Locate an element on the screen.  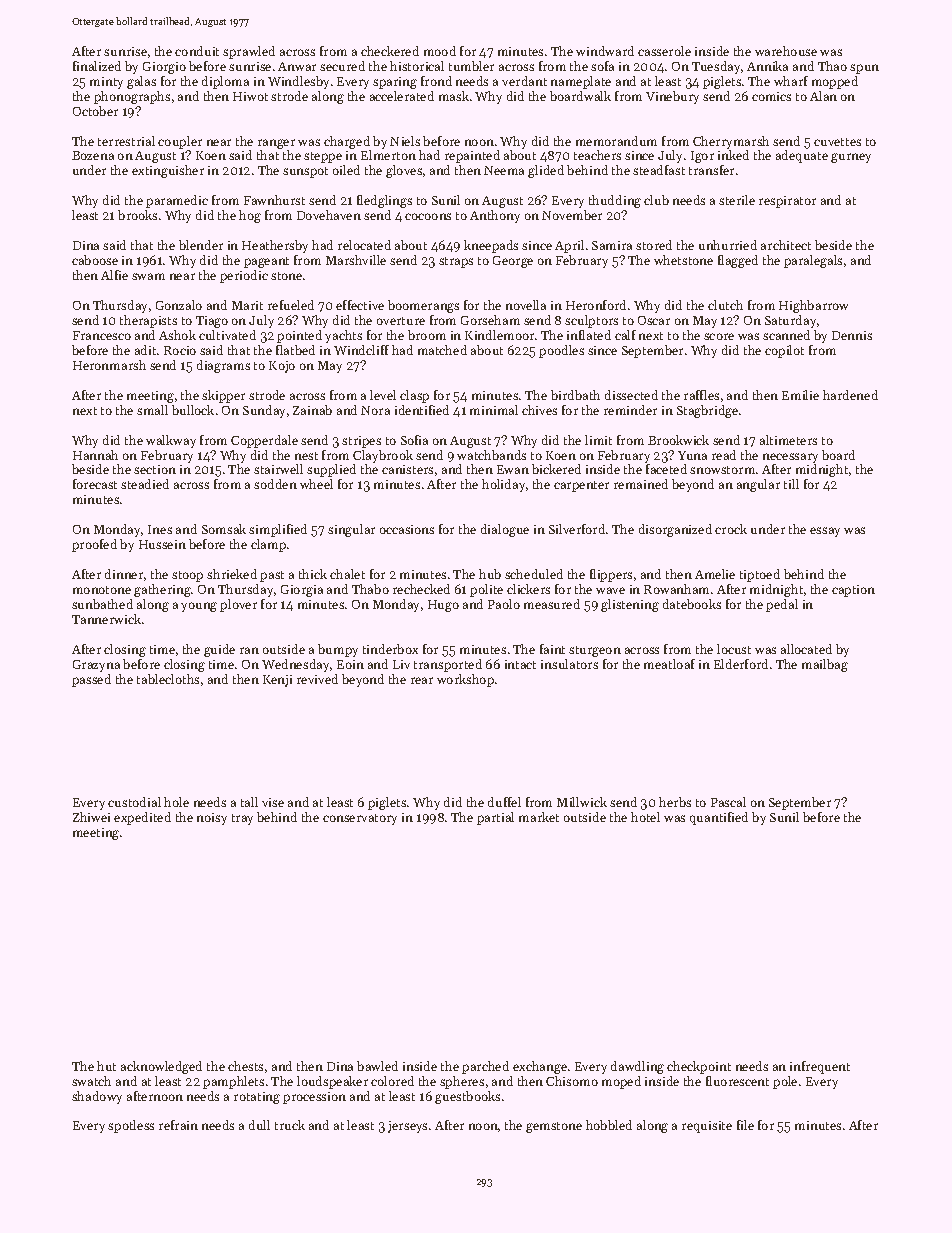
pedal is located at coordinates (782, 605).
